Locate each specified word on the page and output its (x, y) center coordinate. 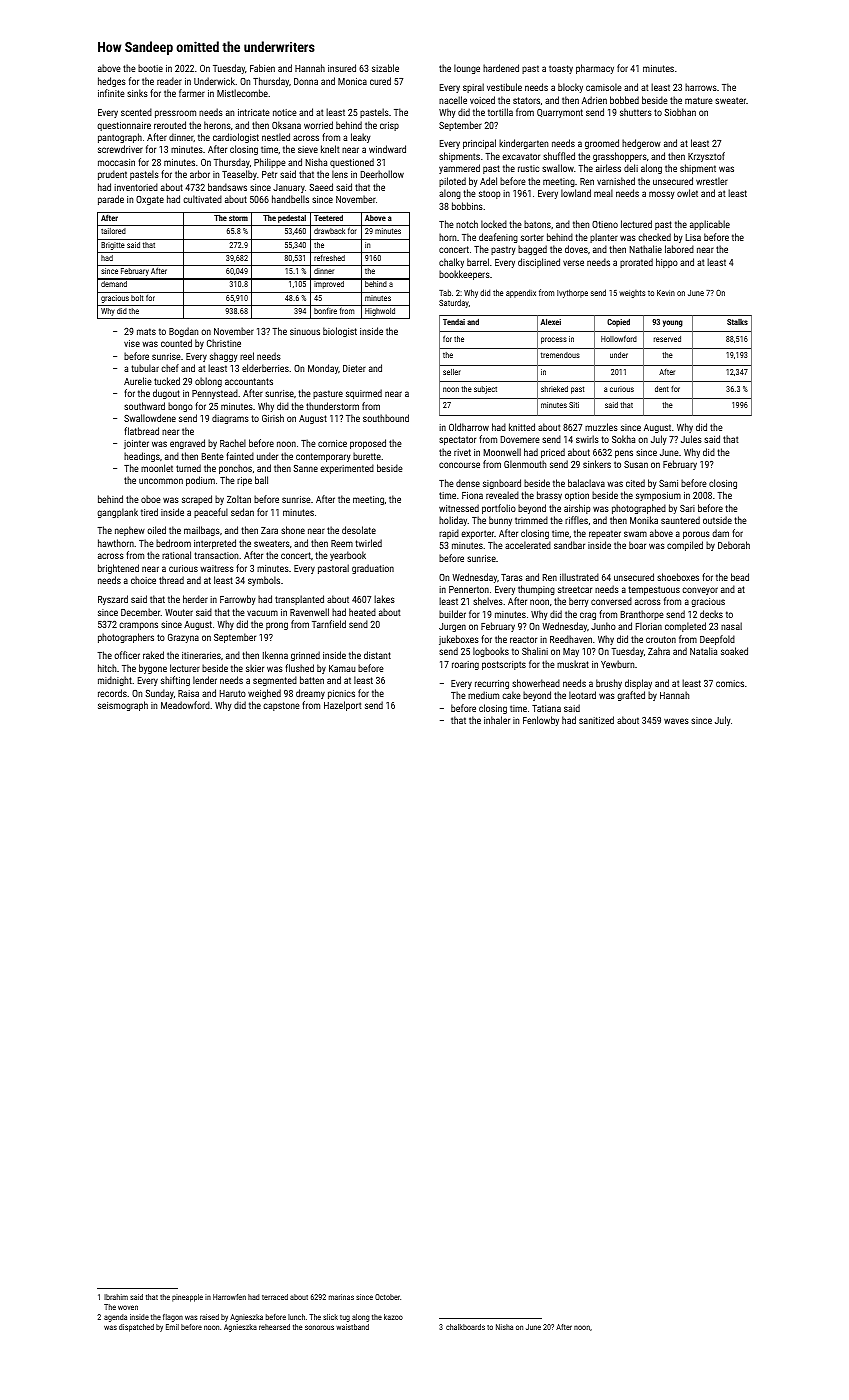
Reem (342, 543)
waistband (352, 1327)
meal (603, 193)
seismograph (123, 706)
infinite (111, 93)
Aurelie (138, 381)
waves (676, 721)
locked (494, 224)
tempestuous (654, 590)
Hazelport (342, 706)
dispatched (136, 1328)
